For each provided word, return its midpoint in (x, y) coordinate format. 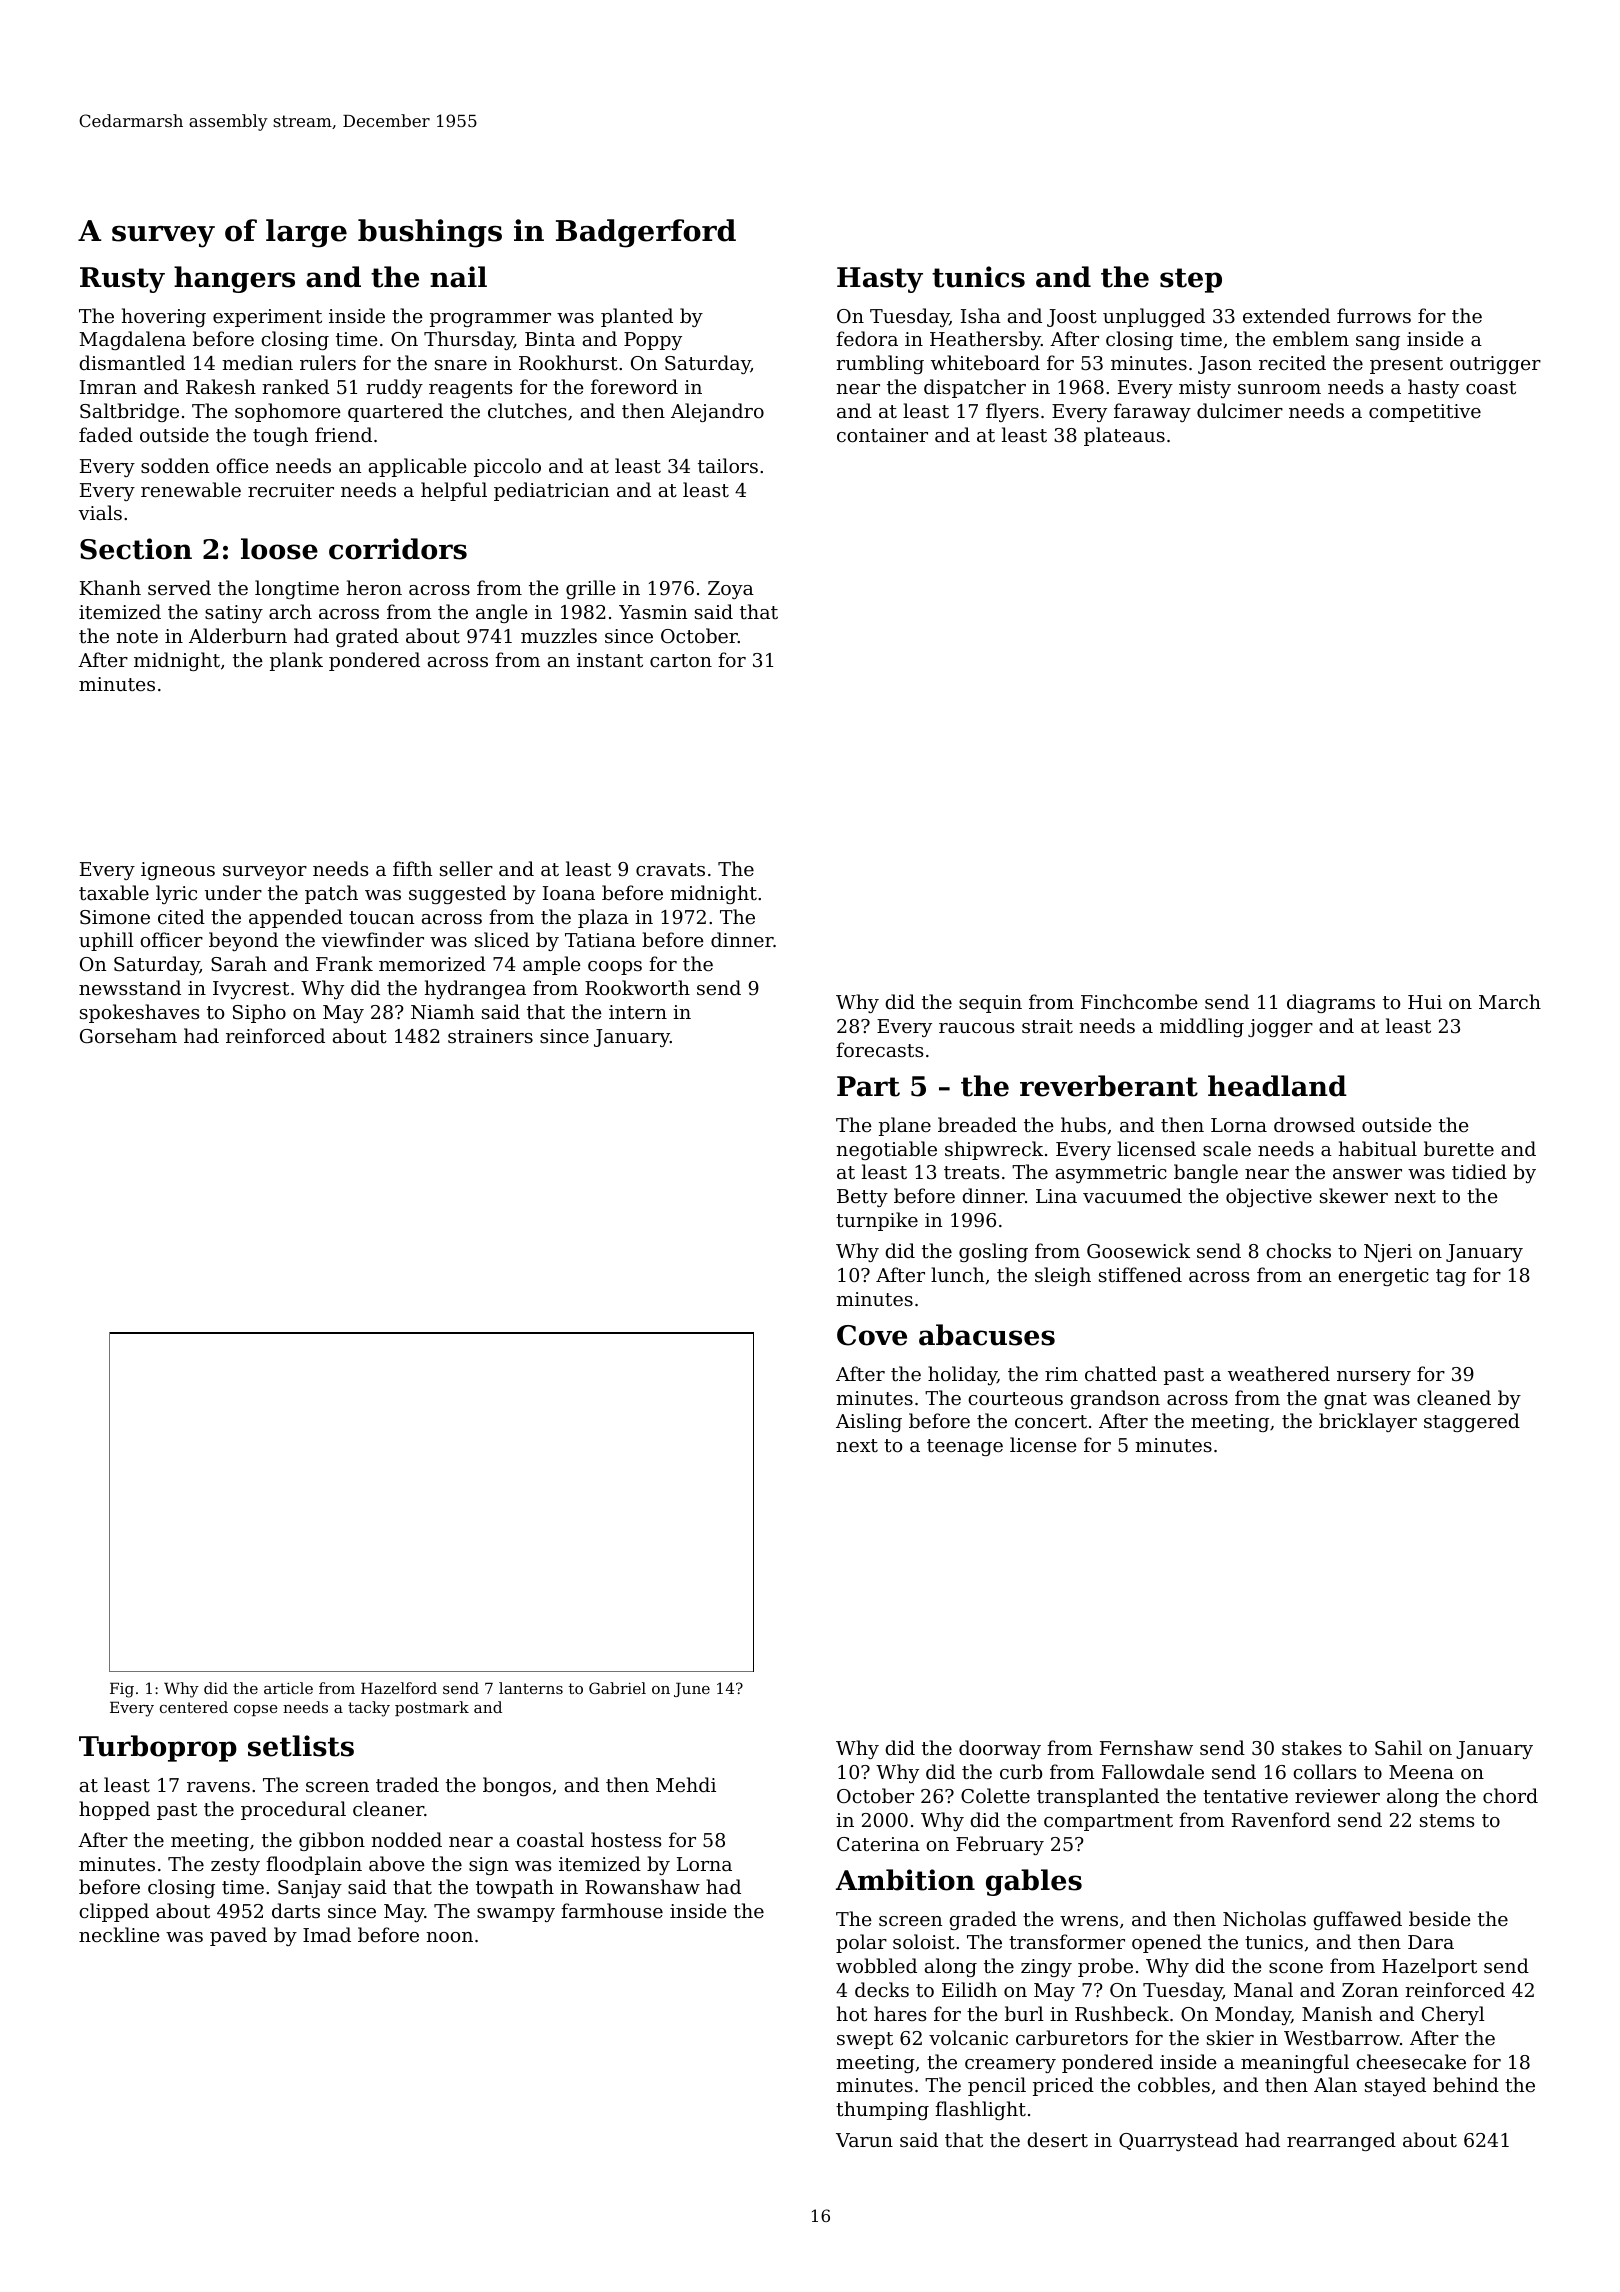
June (692, 1689)
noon (449, 1937)
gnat (1345, 1400)
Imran (108, 387)
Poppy (653, 341)
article (288, 1688)
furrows (1374, 315)
